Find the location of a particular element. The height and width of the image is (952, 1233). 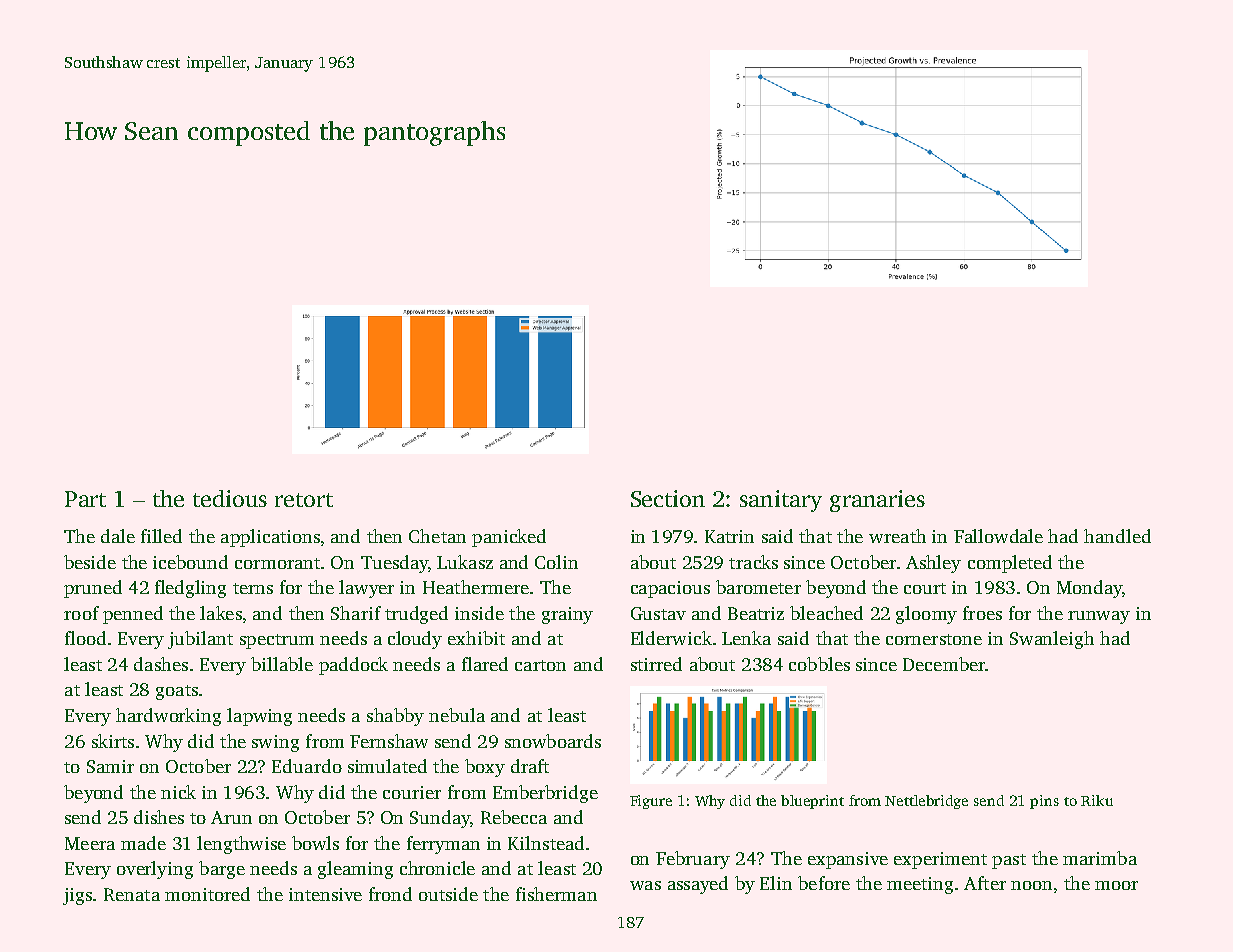

meeting is located at coordinates (920, 885).
